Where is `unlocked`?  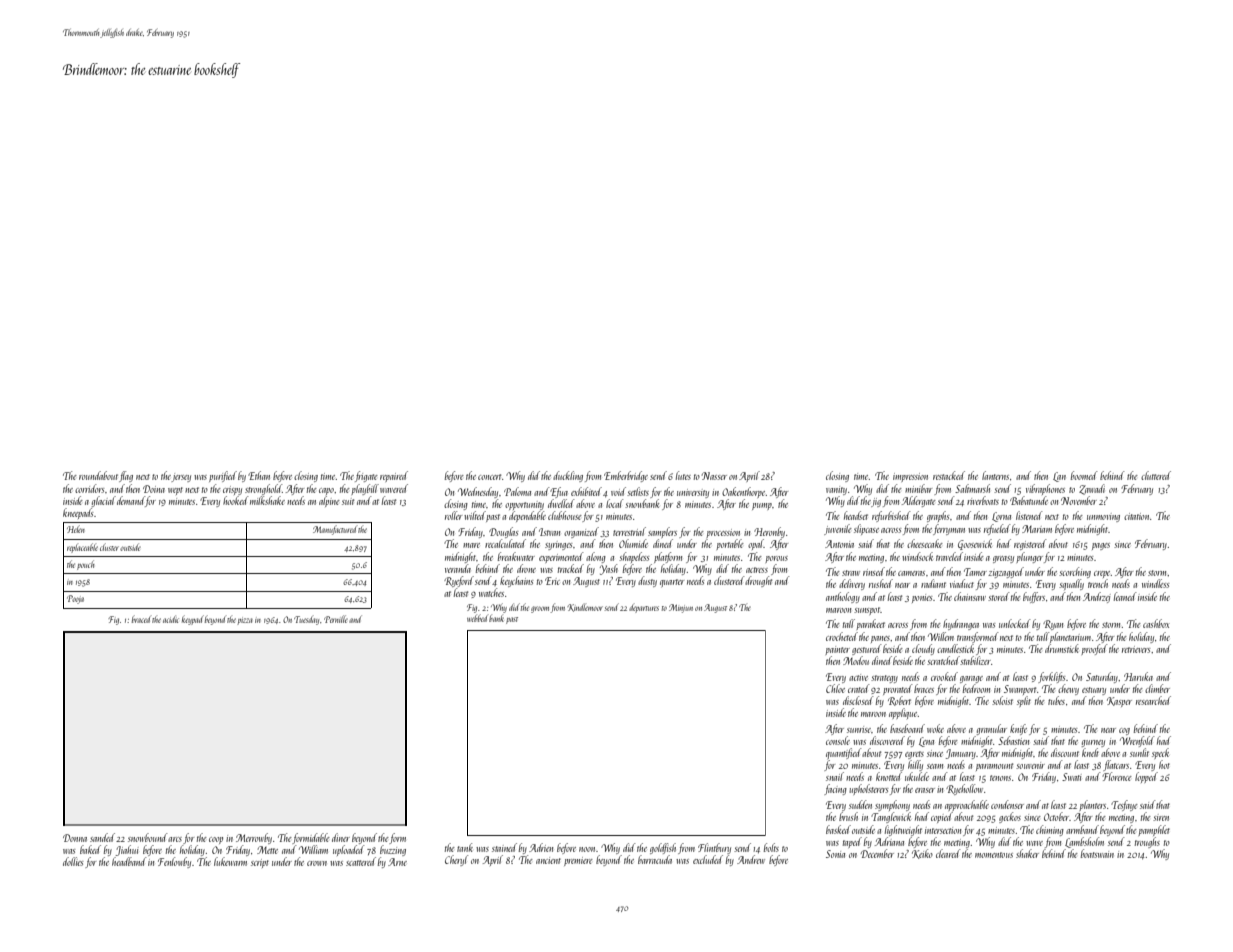 unlocked is located at coordinates (1015, 623).
